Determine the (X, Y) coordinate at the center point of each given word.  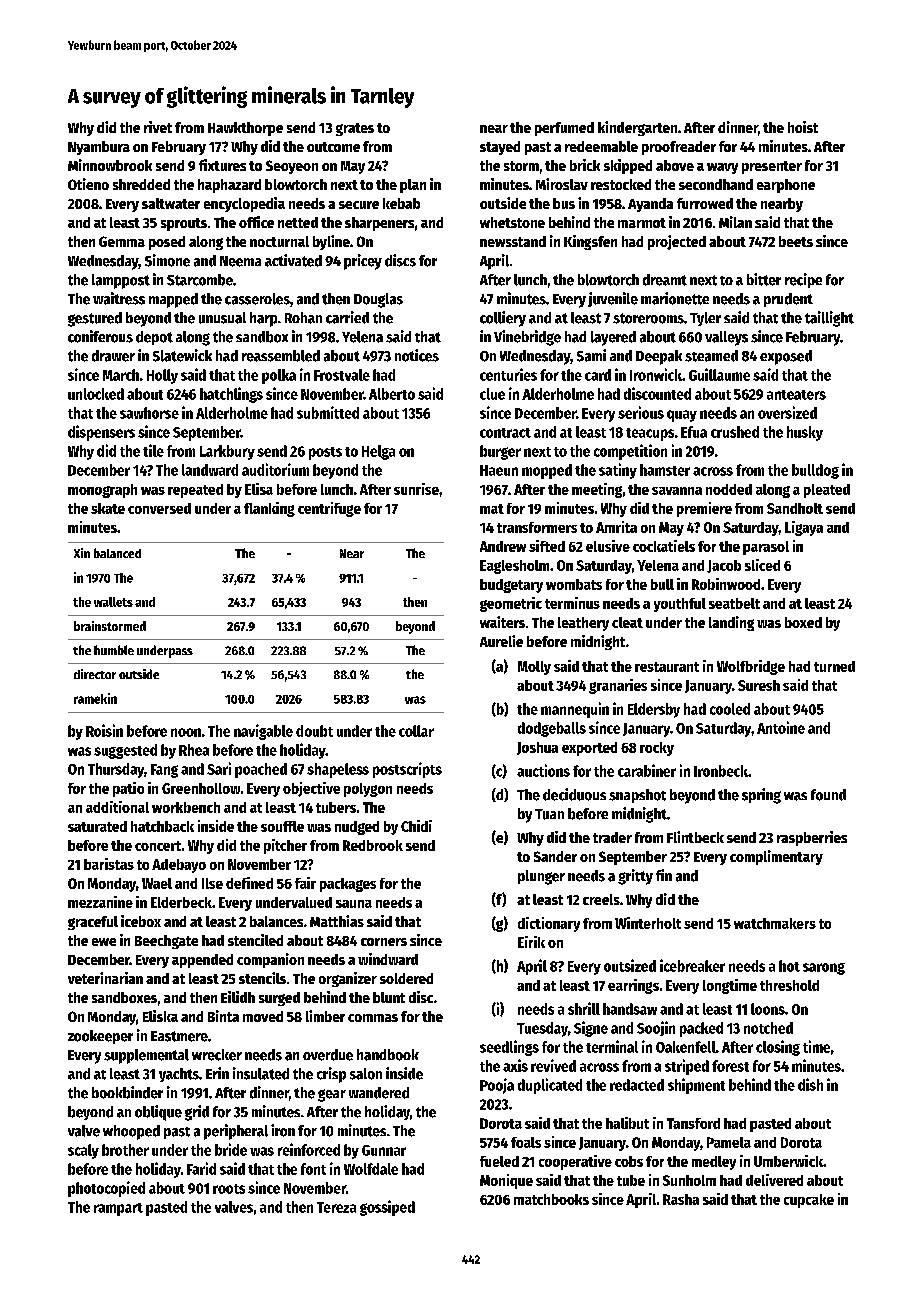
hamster (665, 470)
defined (249, 883)
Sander (555, 856)
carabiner (647, 770)
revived (553, 1065)
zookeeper (100, 1037)
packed (701, 1029)
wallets (113, 602)
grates (355, 129)
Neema (240, 261)
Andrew (503, 546)
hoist (803, 127)
